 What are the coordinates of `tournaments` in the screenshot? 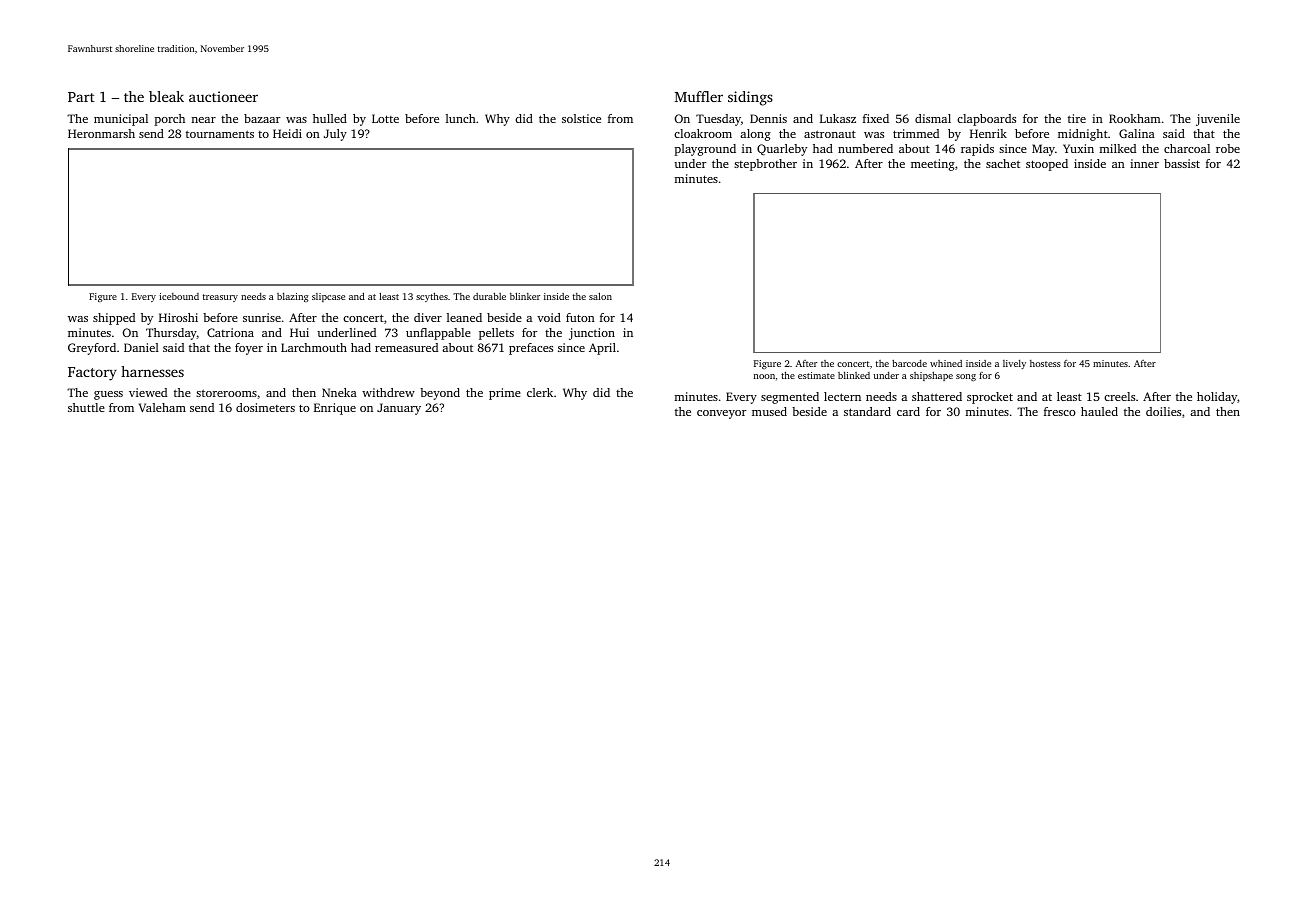 It's located at (220, 134).
